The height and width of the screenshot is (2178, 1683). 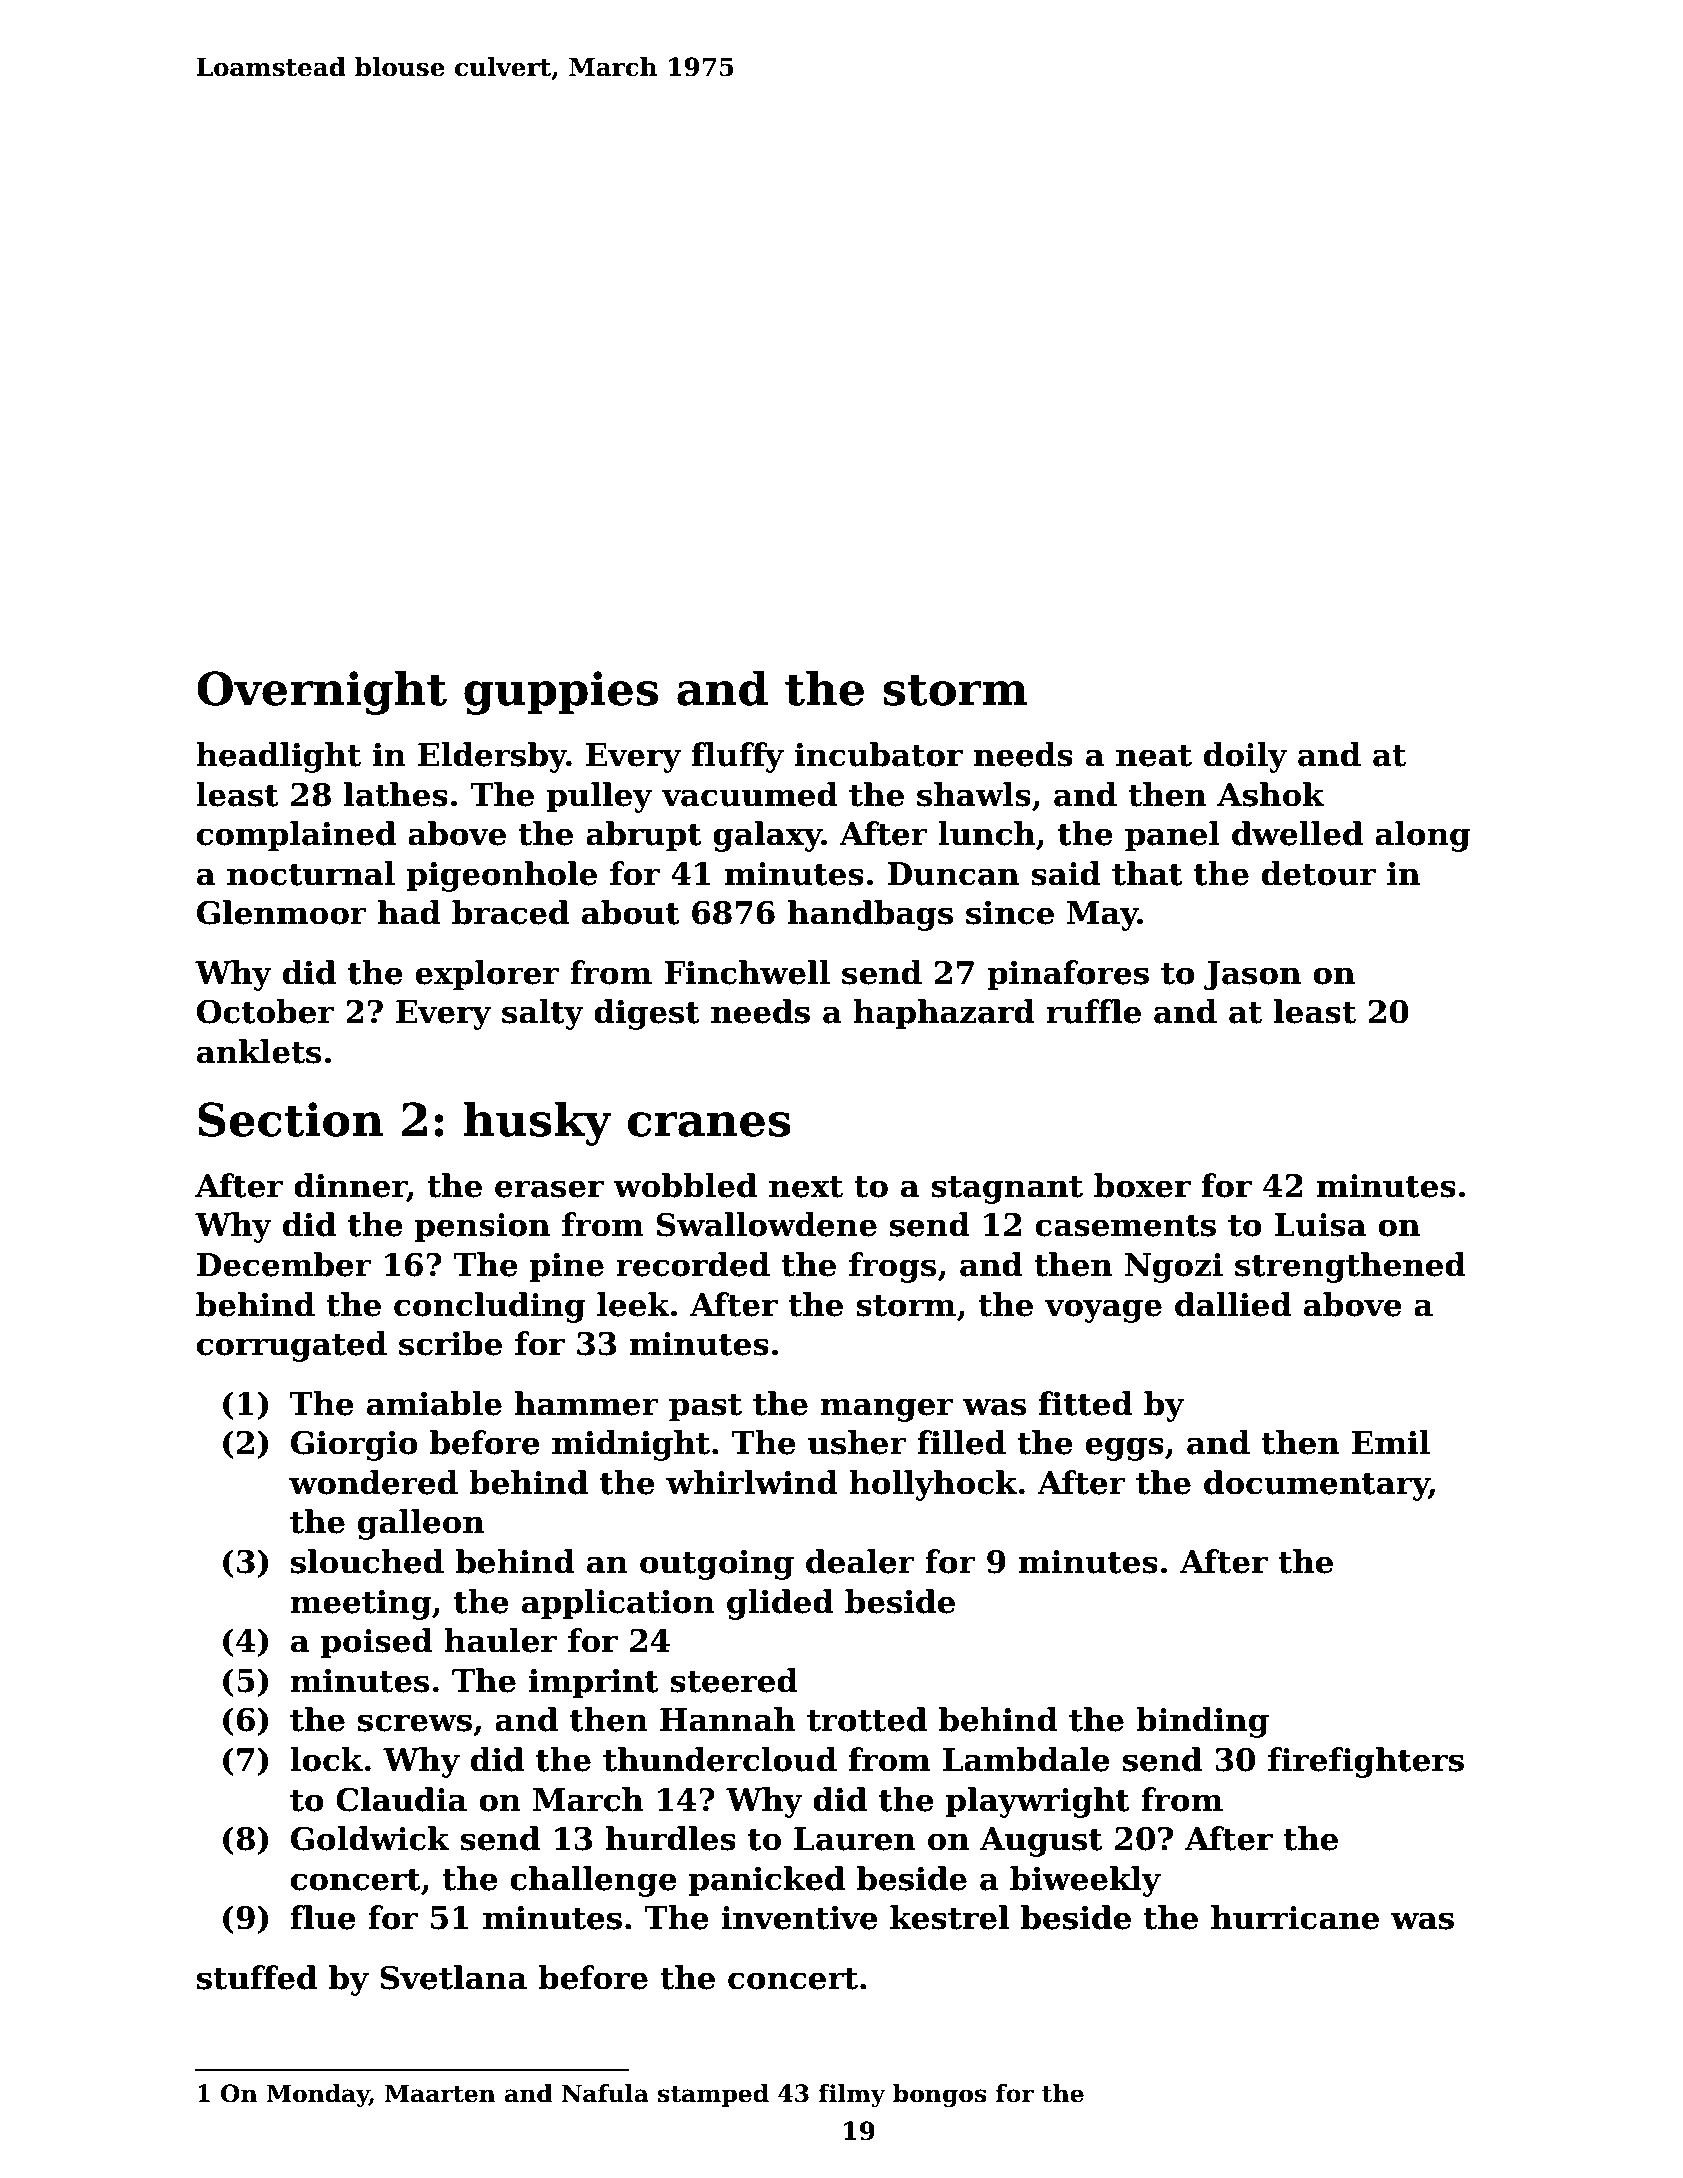 What do you see at coordinates (323, 1917) in the screenshot?
I see `flue` at bounding box center [323, 1917].
